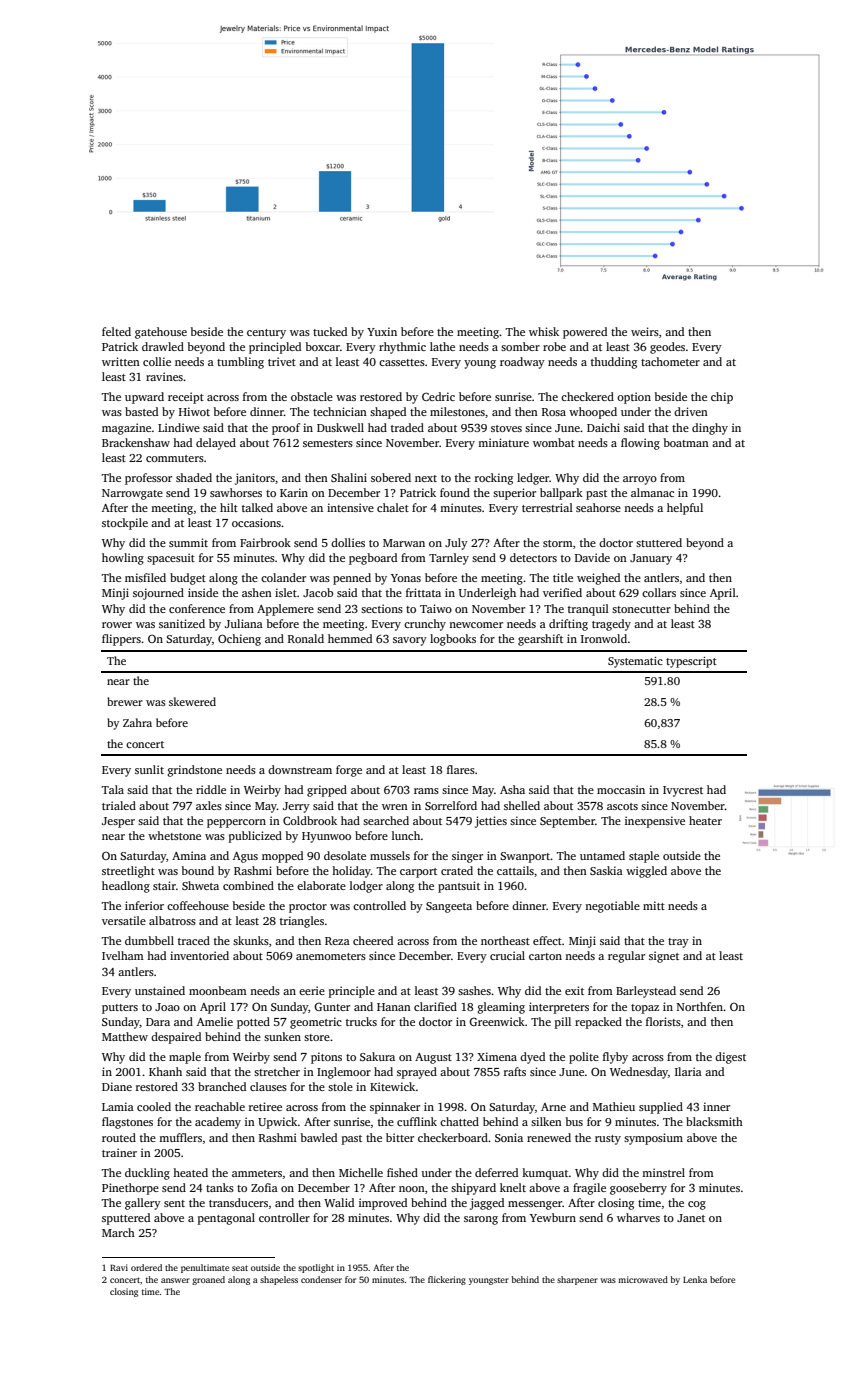  I want to click on groaned, so click(208, 1280).
